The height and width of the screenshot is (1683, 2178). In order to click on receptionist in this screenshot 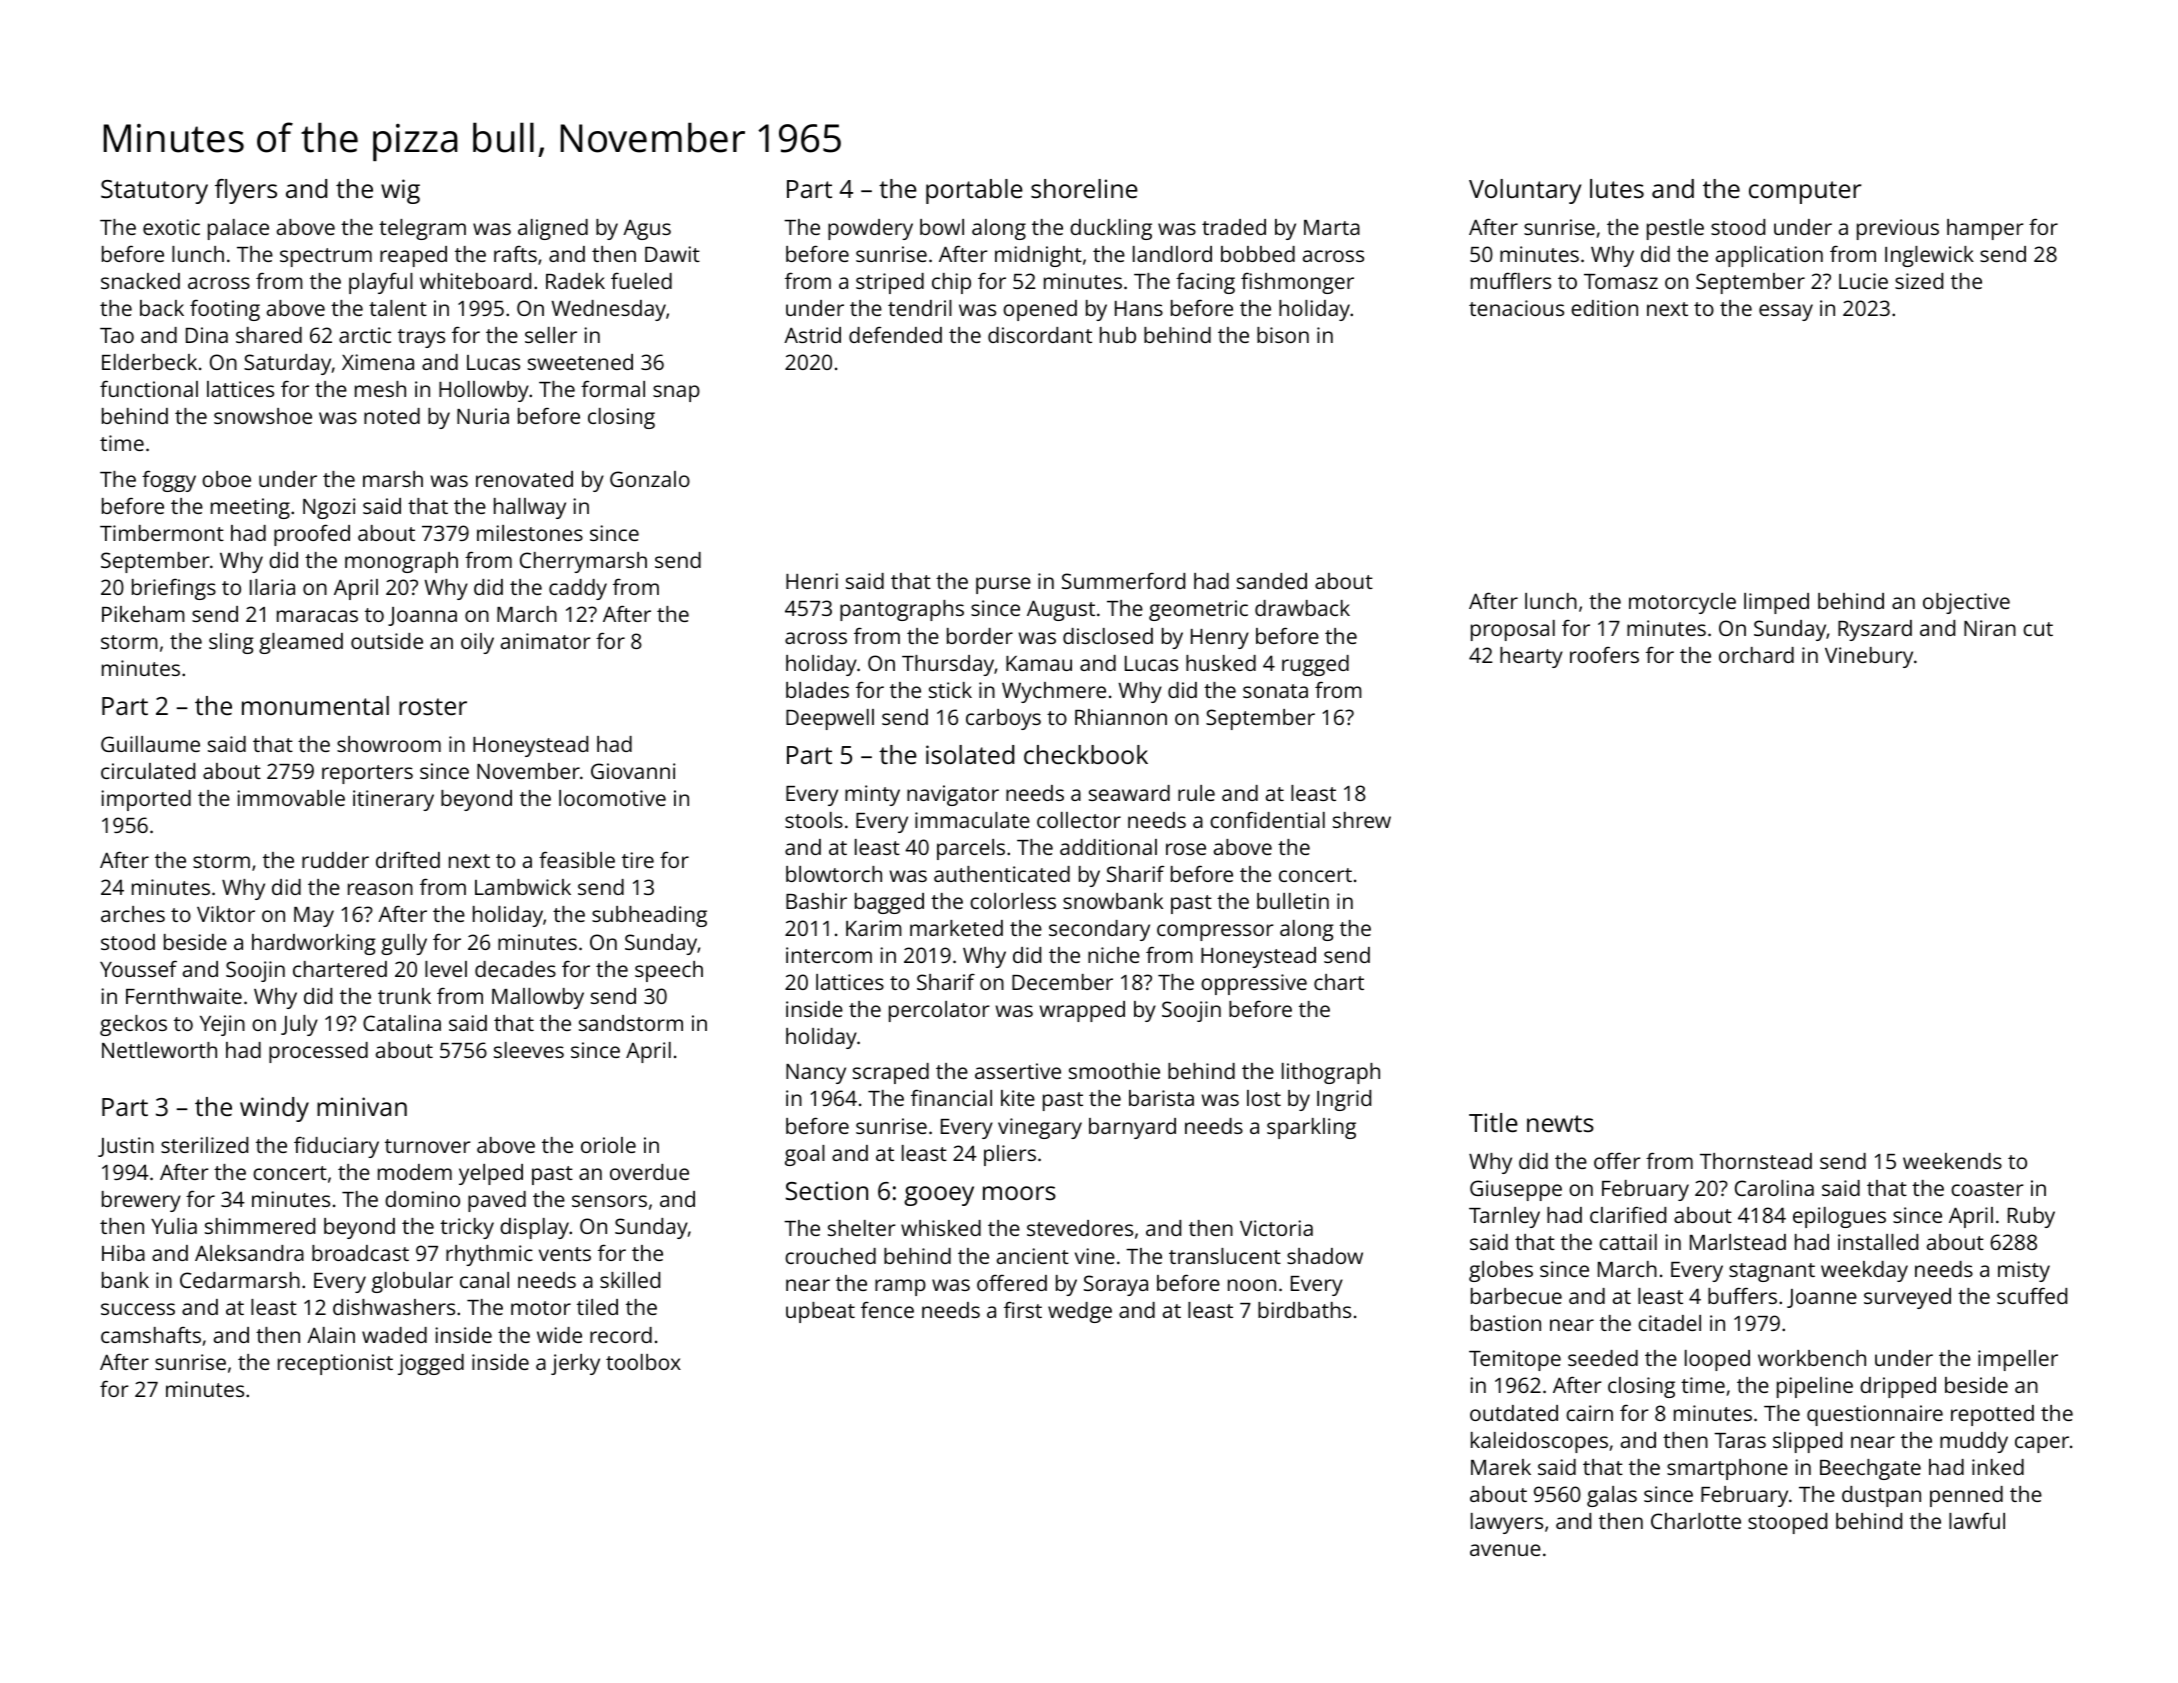, I will do `click(335, 1364)`.
